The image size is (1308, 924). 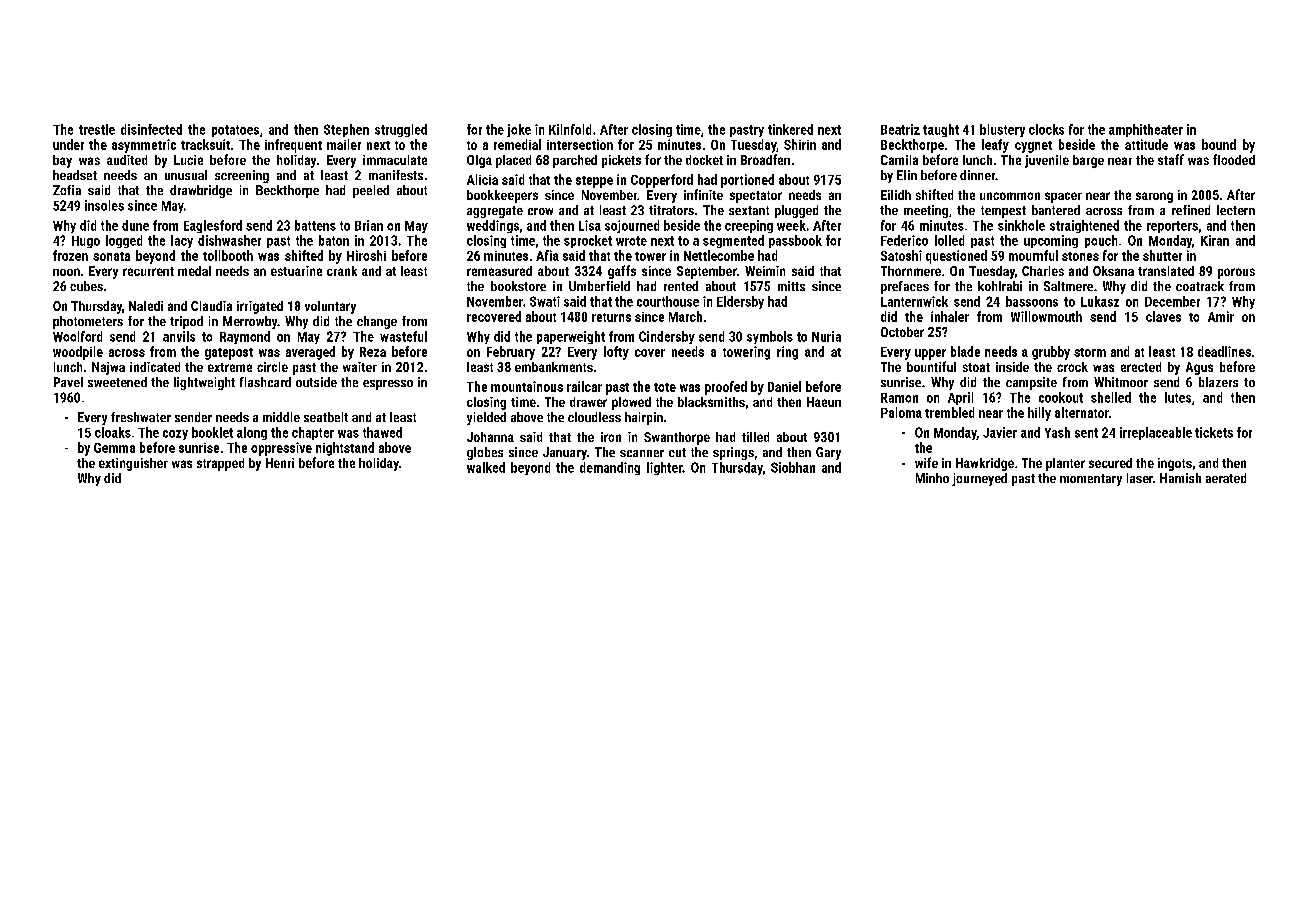 What do you see at coordinates (67, 190) in the screenshot?
I see `Zofia` at bounding box center [67, 190].
